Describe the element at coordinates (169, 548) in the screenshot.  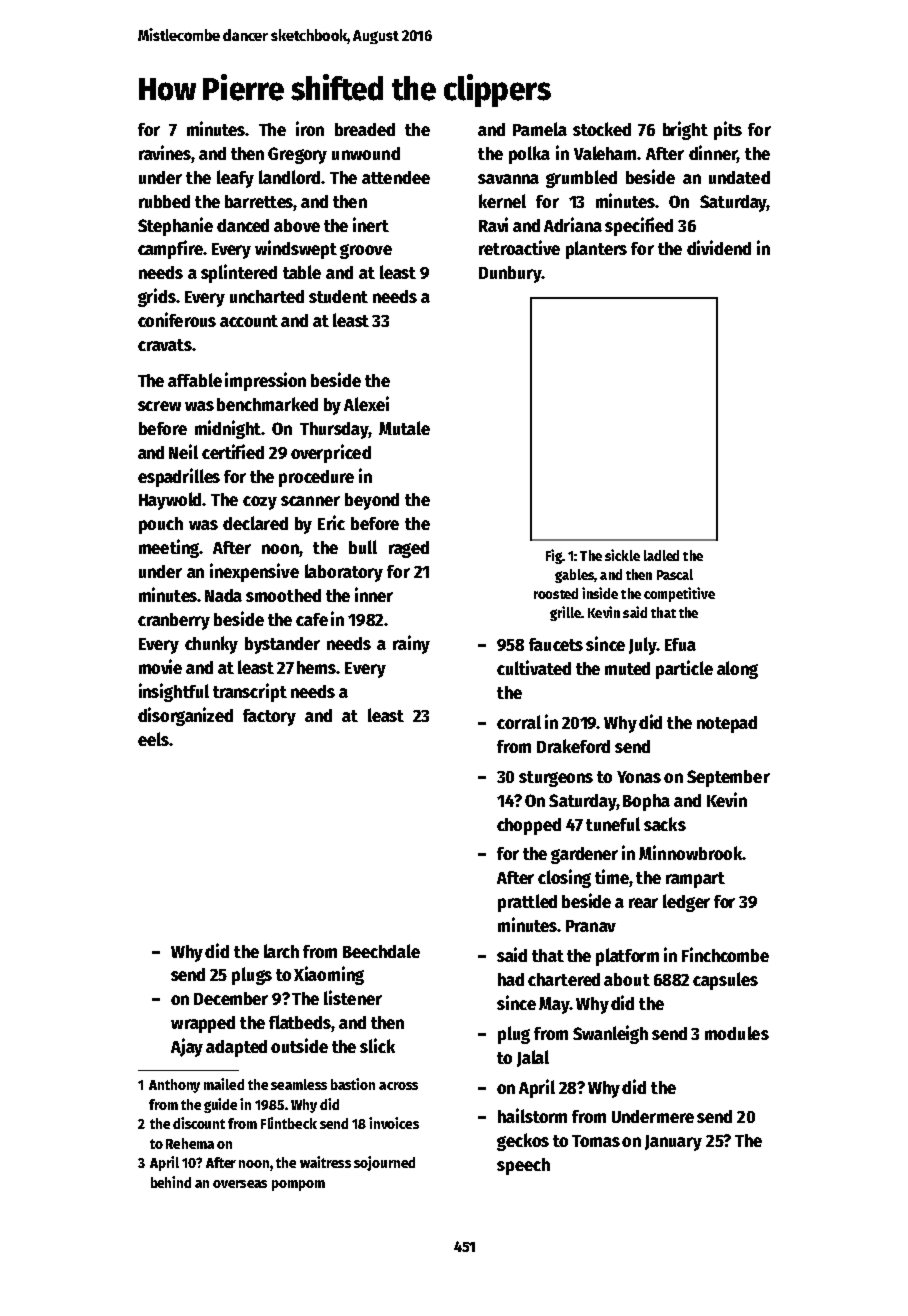
I see `meeting` at that location.
